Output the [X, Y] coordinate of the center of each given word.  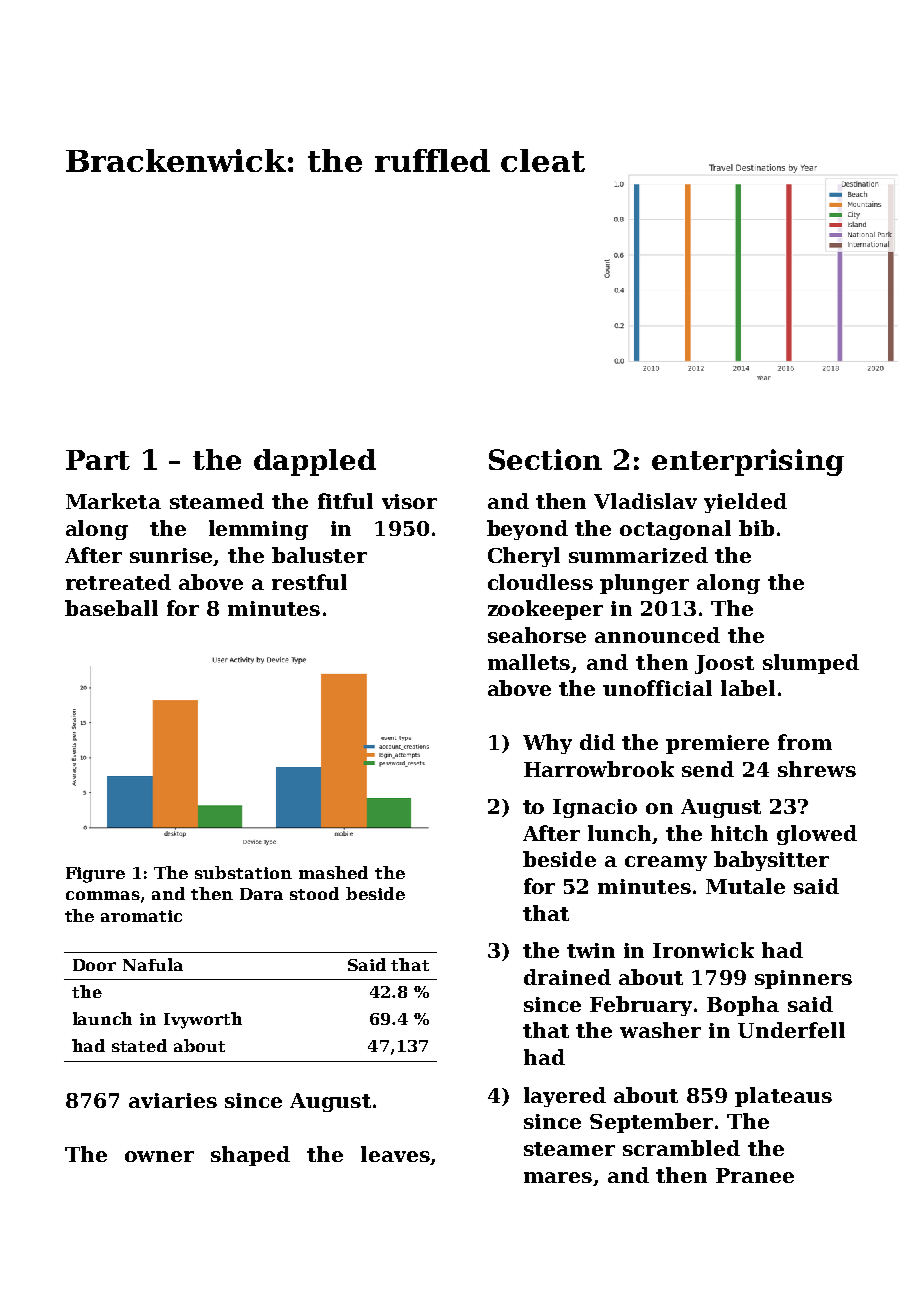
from [805, 742]
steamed [217, 501]
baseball [111, 608]
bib [756, 528]
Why [547, 744]
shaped [250, 1156]
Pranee [755, 1175]
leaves [395, 1154]
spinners [803, 979]
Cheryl [524, 557]
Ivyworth [203, 1020]
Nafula [153, 964]
